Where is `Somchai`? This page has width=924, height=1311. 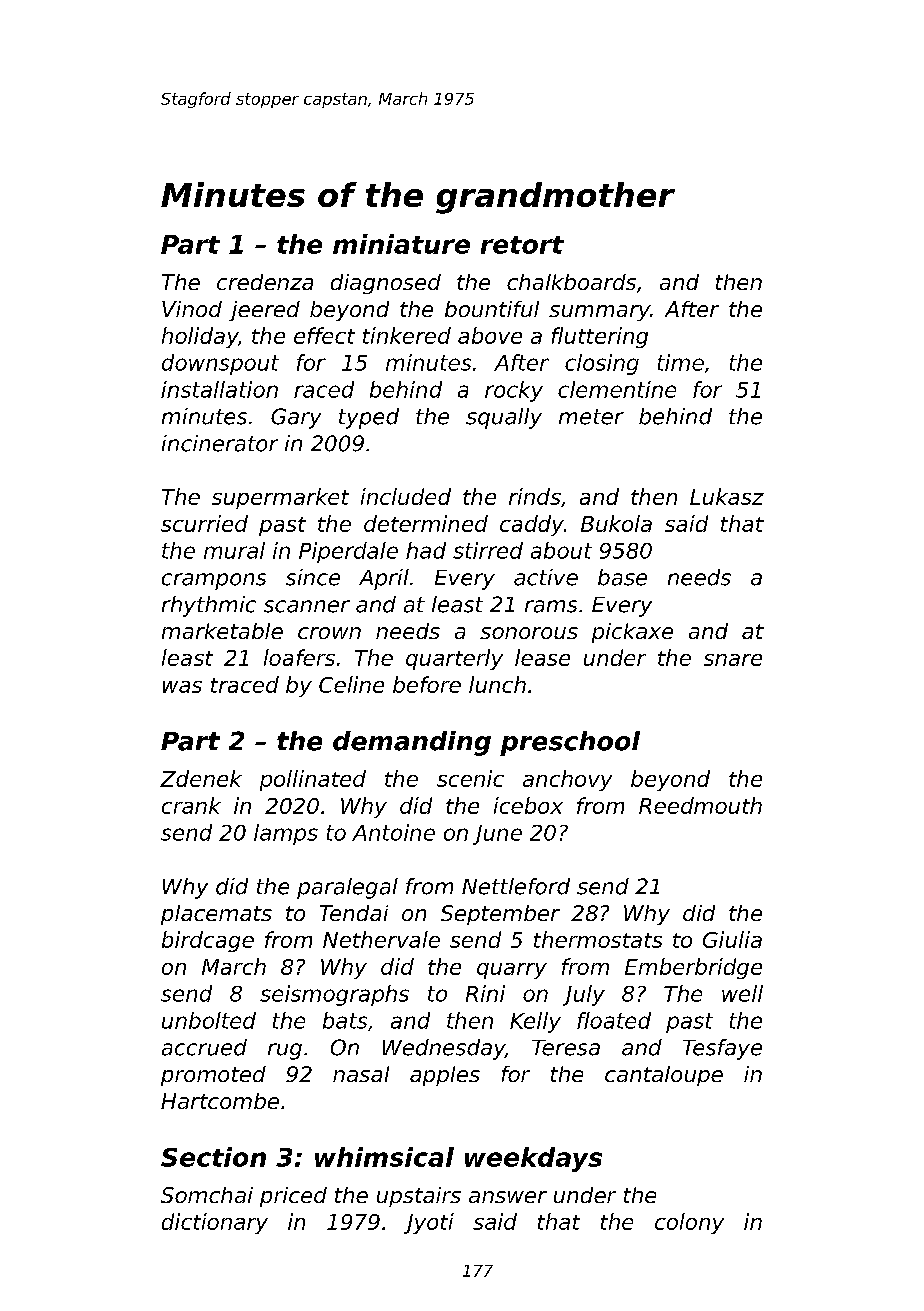 Somchai is located at coordinates (207, 1195).
